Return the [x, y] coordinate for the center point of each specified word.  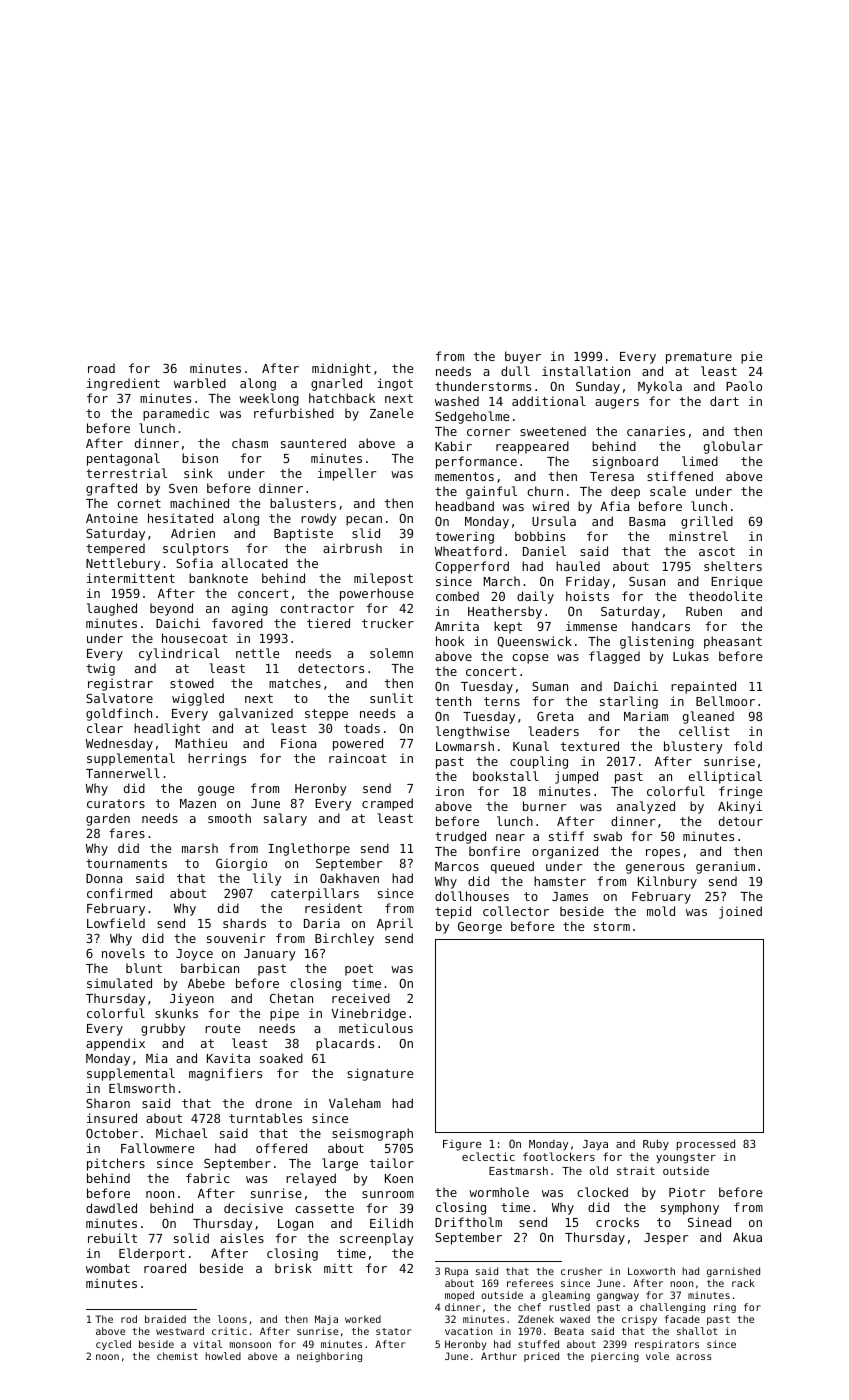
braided [165, 1319]
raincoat [358, 758]
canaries [656, 431]
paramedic [176, 414]
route [222, 1028]
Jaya [595, 1145]
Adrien [193, 533]
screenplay [377, 1239]
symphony [690, 1208]
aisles [242, 1238]
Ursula [554, 521]
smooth [229, 818]
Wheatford [468, 551]
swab [608, 836]
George [480, 927]
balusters [303, 503]
